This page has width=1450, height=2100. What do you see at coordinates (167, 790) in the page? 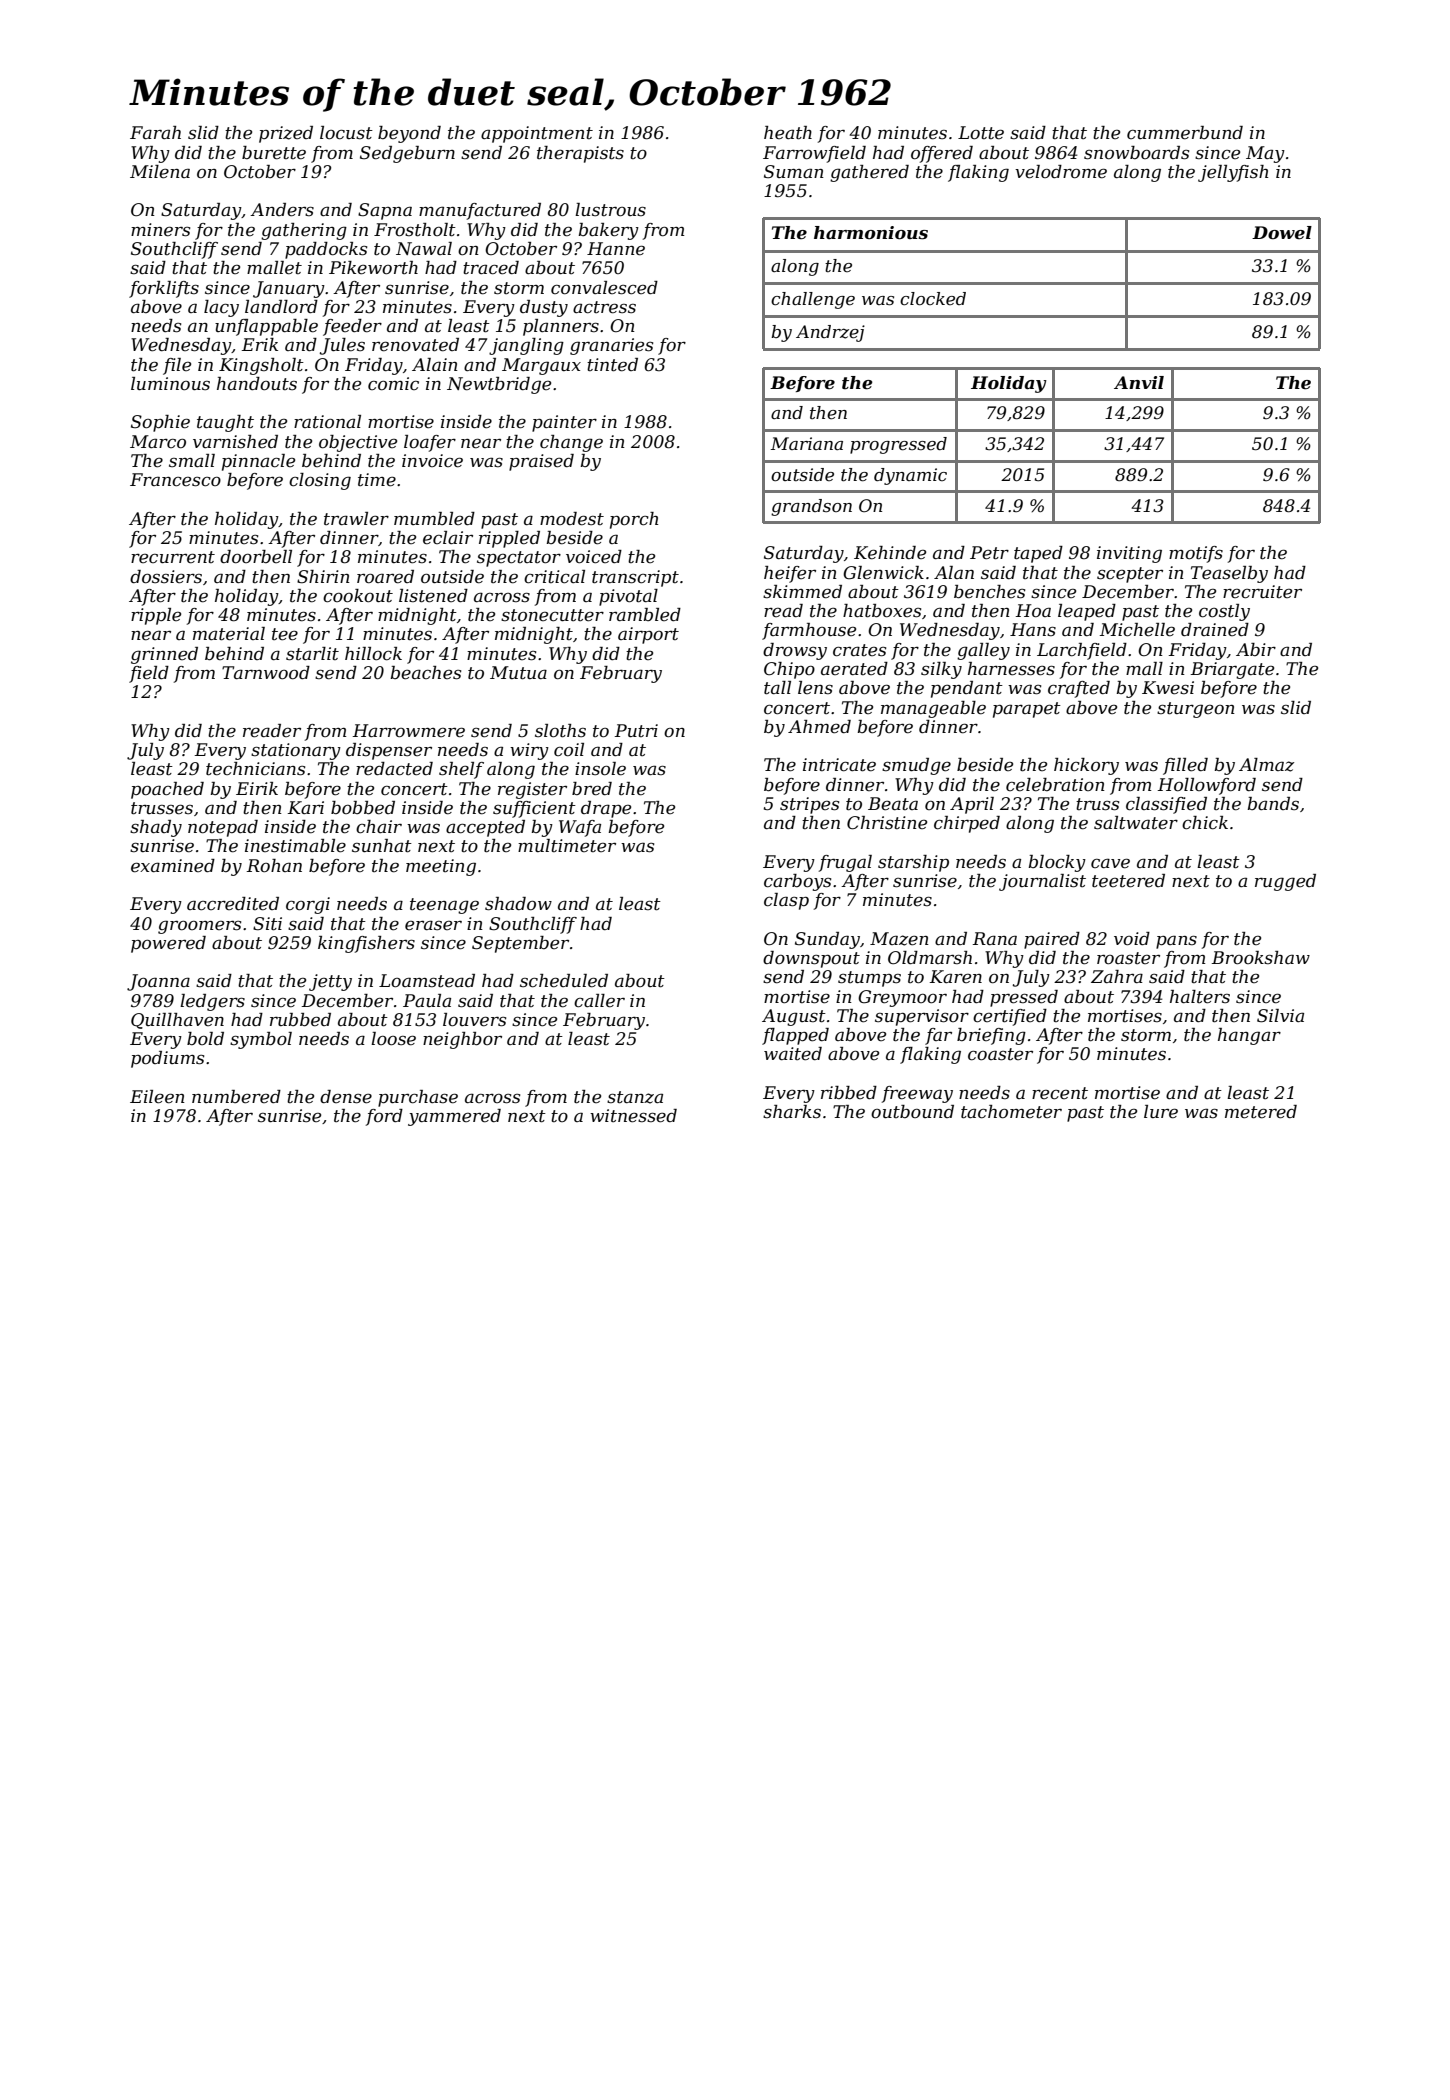
I see `poached` at bounding box center [167, 790].
